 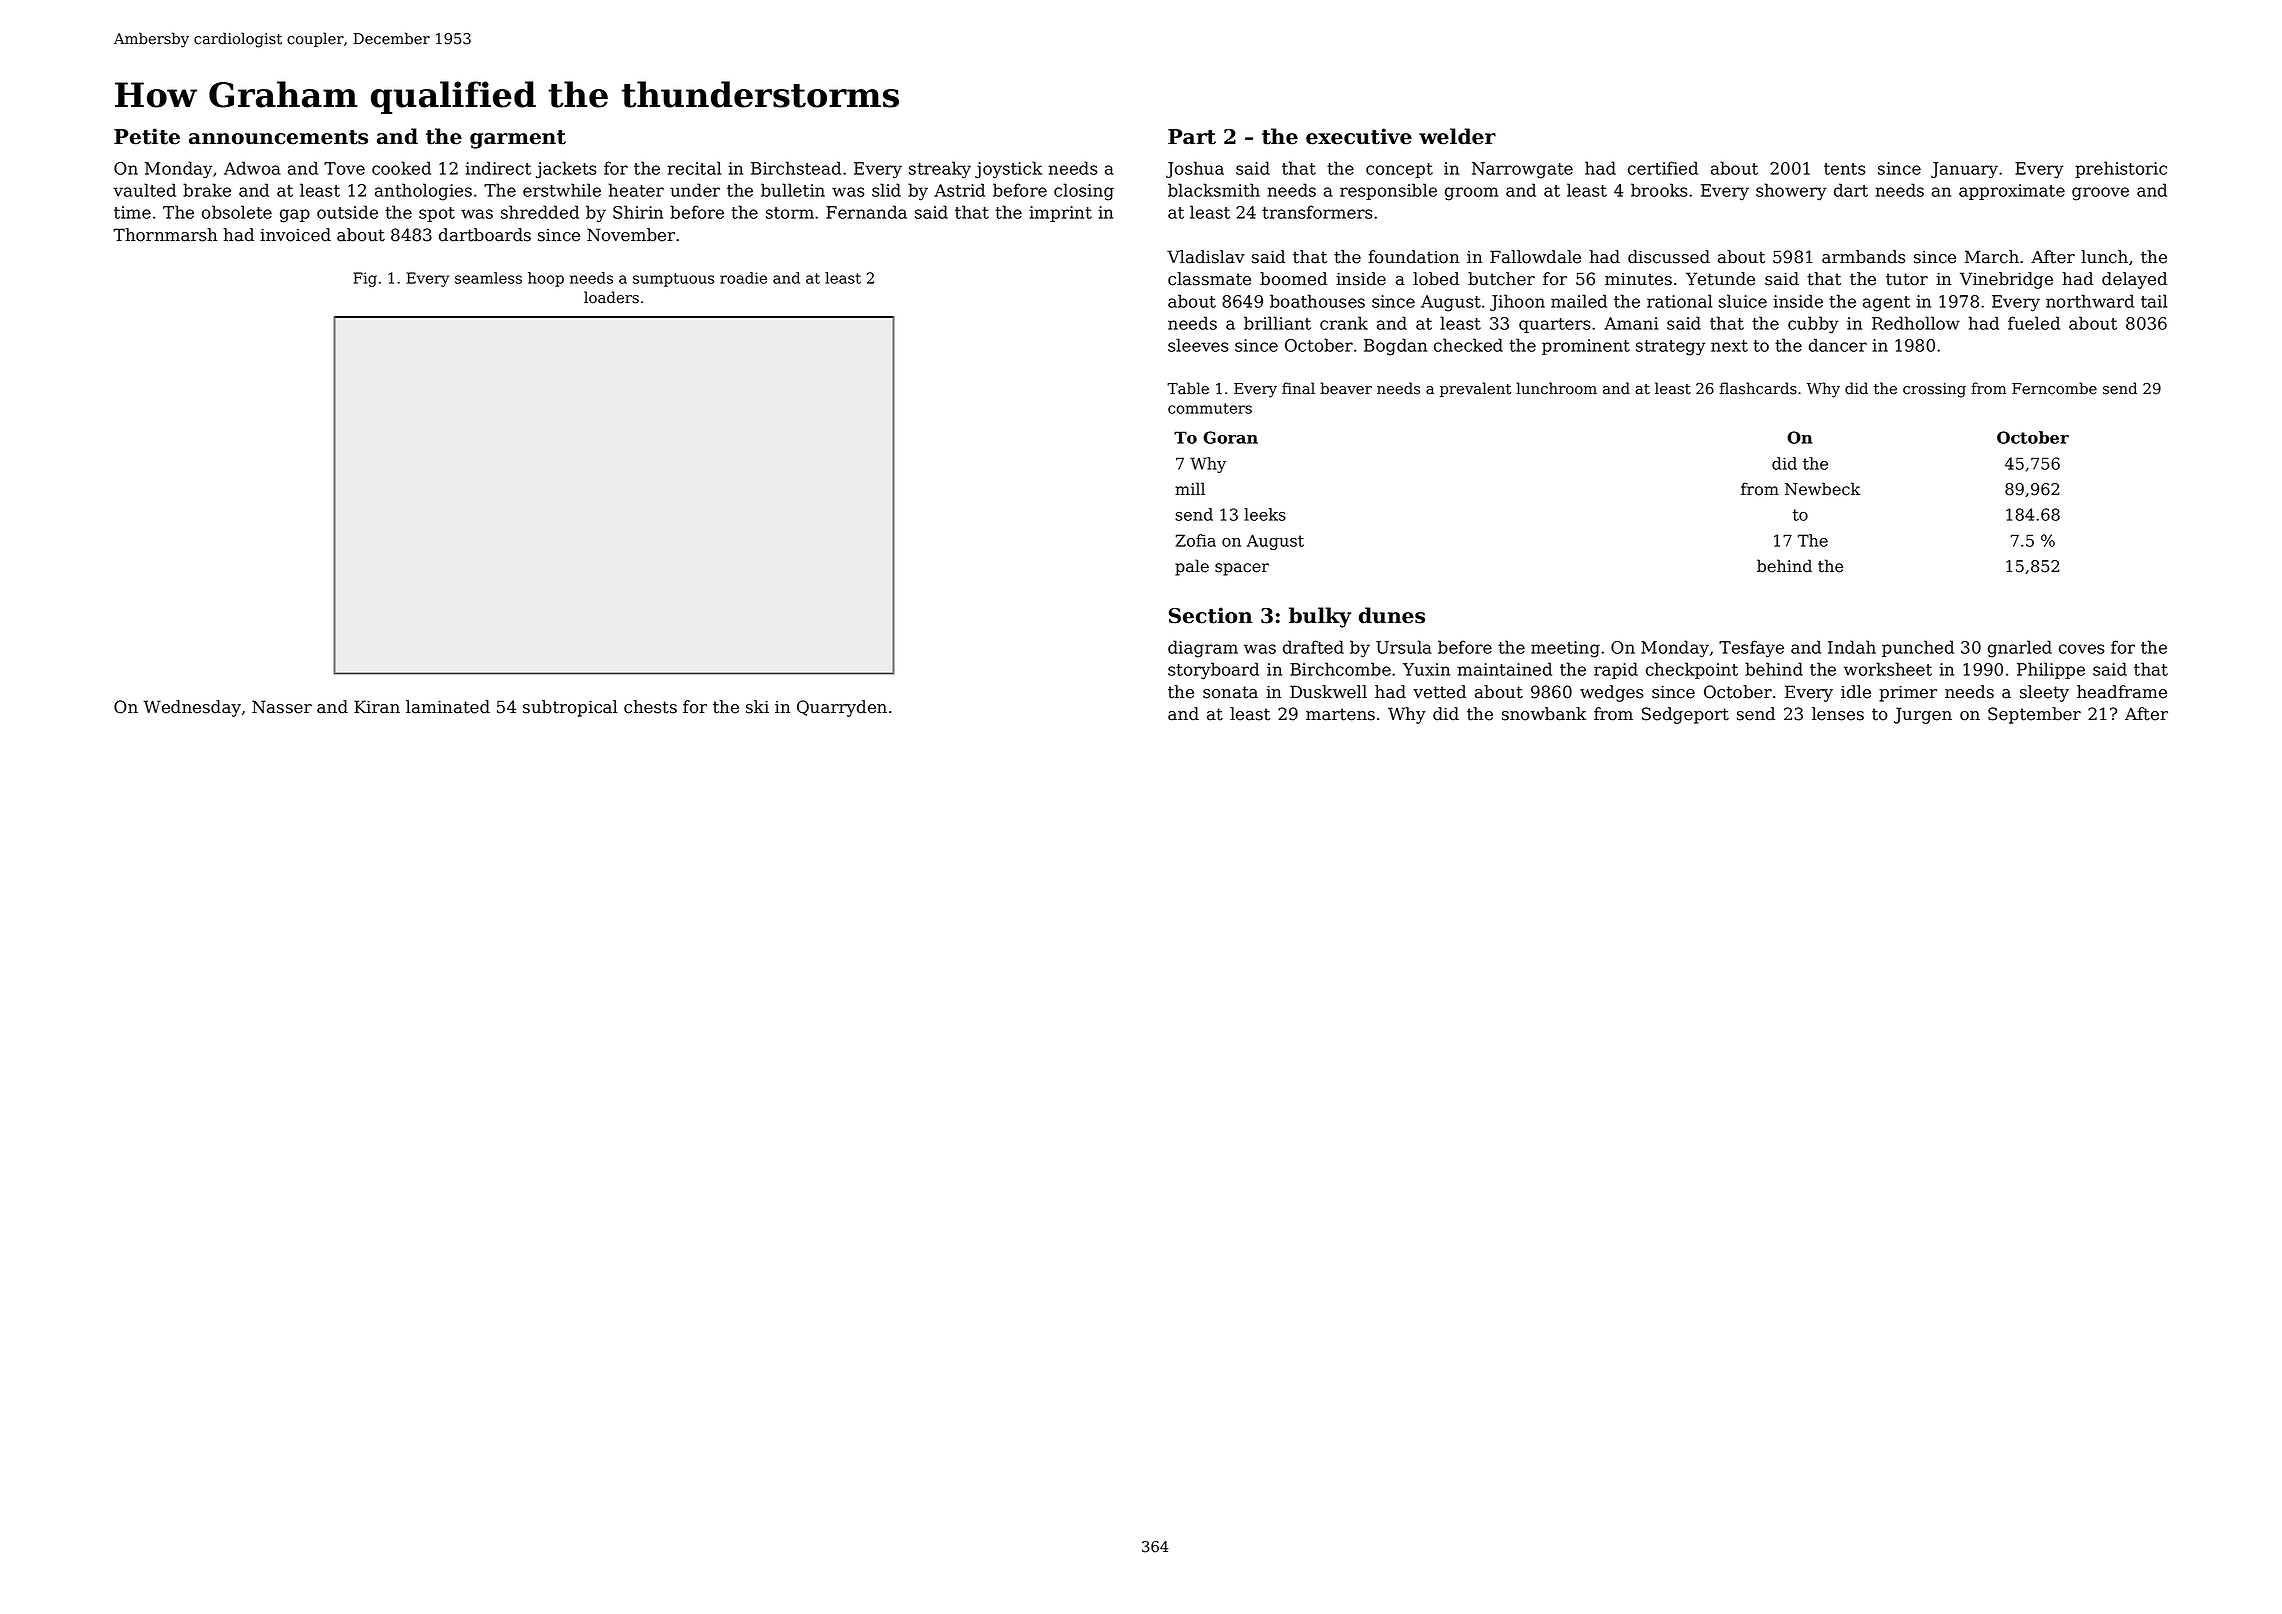 I want to click on chests, so click(x=650, y=707).
